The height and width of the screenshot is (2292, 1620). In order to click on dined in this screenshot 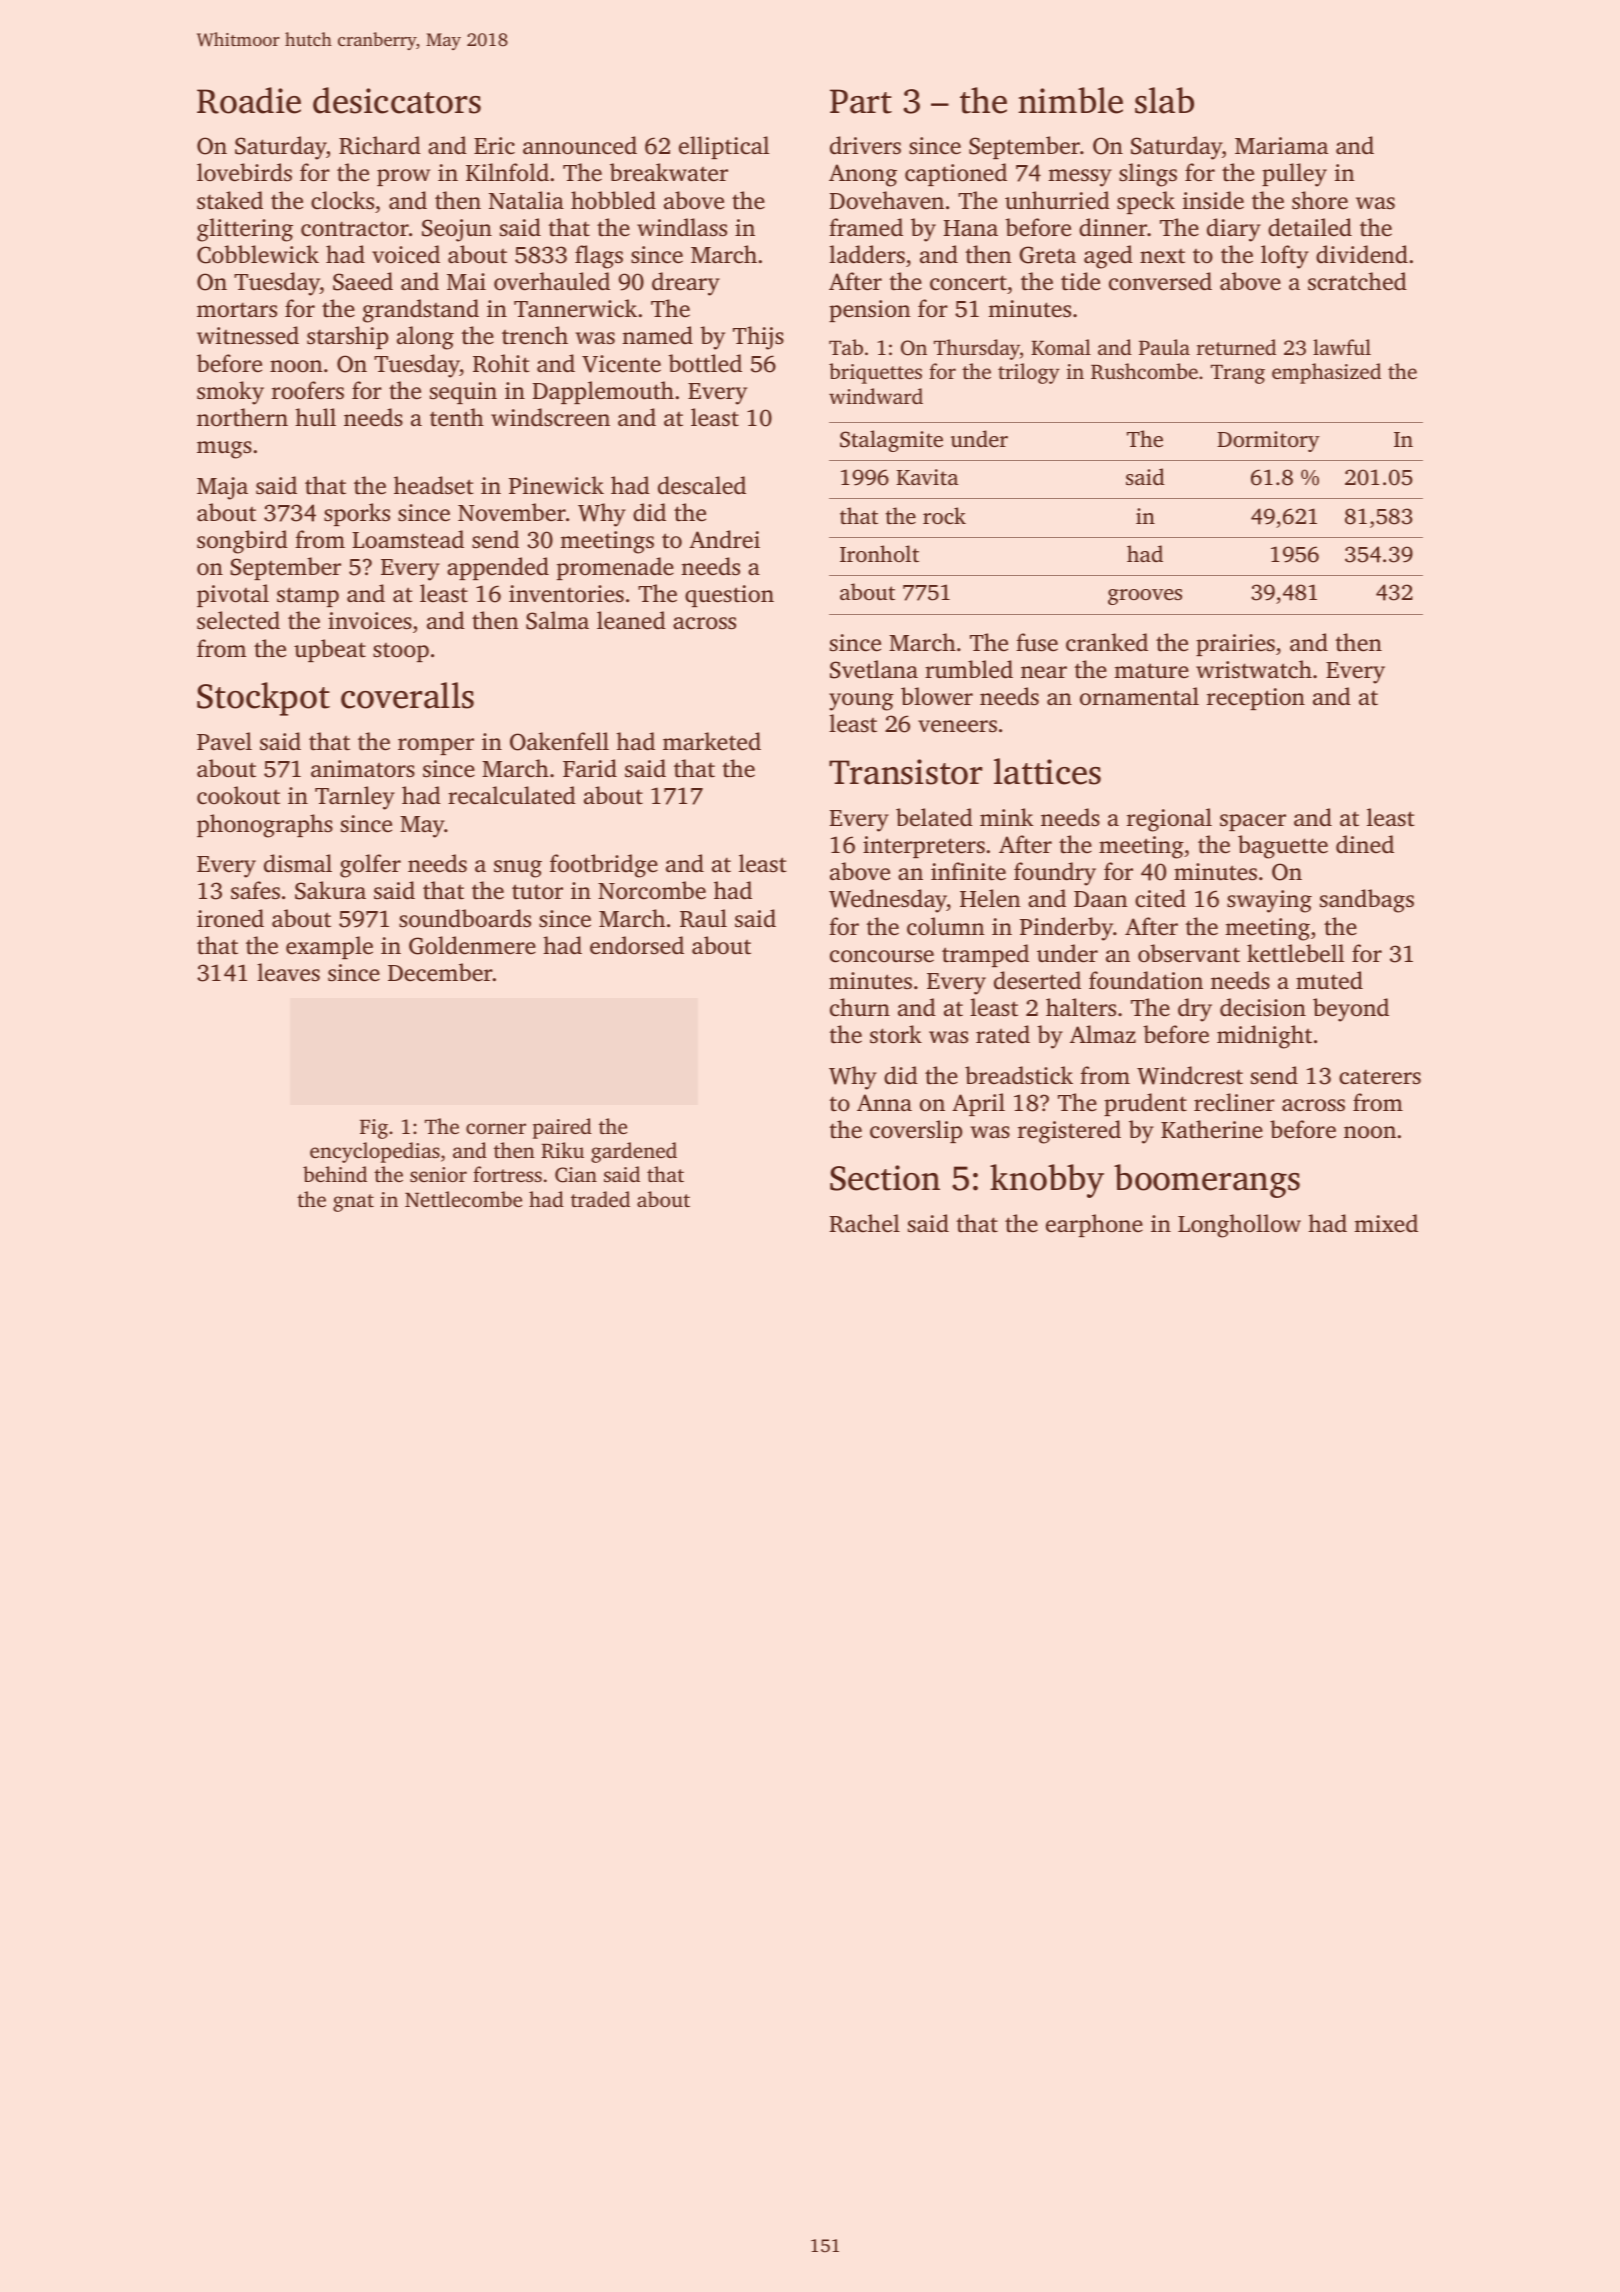, I will do `click(1365, 844)`.
